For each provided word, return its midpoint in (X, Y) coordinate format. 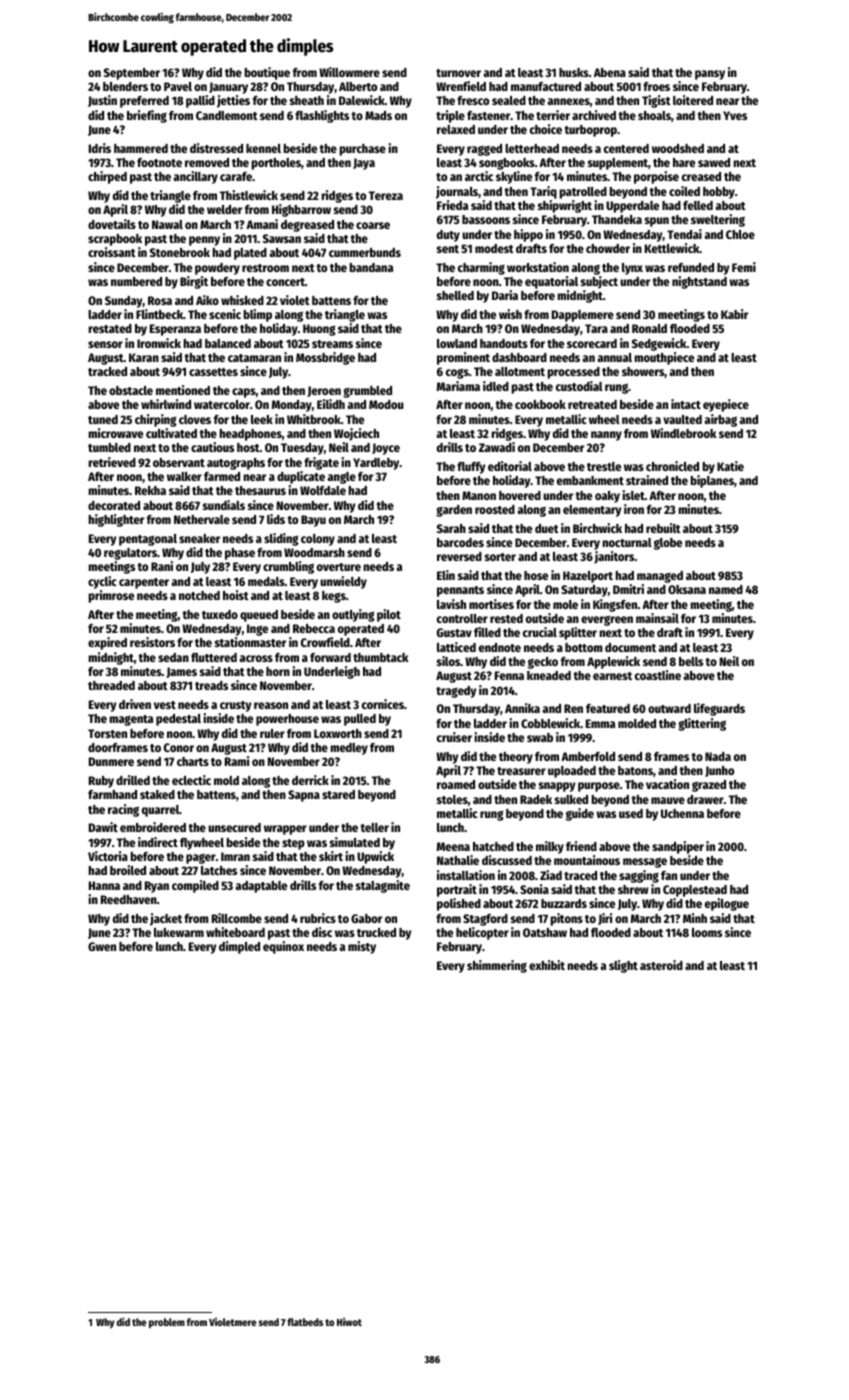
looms (707, 932)
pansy (710, 75)
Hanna (104, 885)
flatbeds (305, 1322)
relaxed (456, 129)
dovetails (112, 224)
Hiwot (349, 1322)
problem (167, 1323)
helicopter (482, 933)
